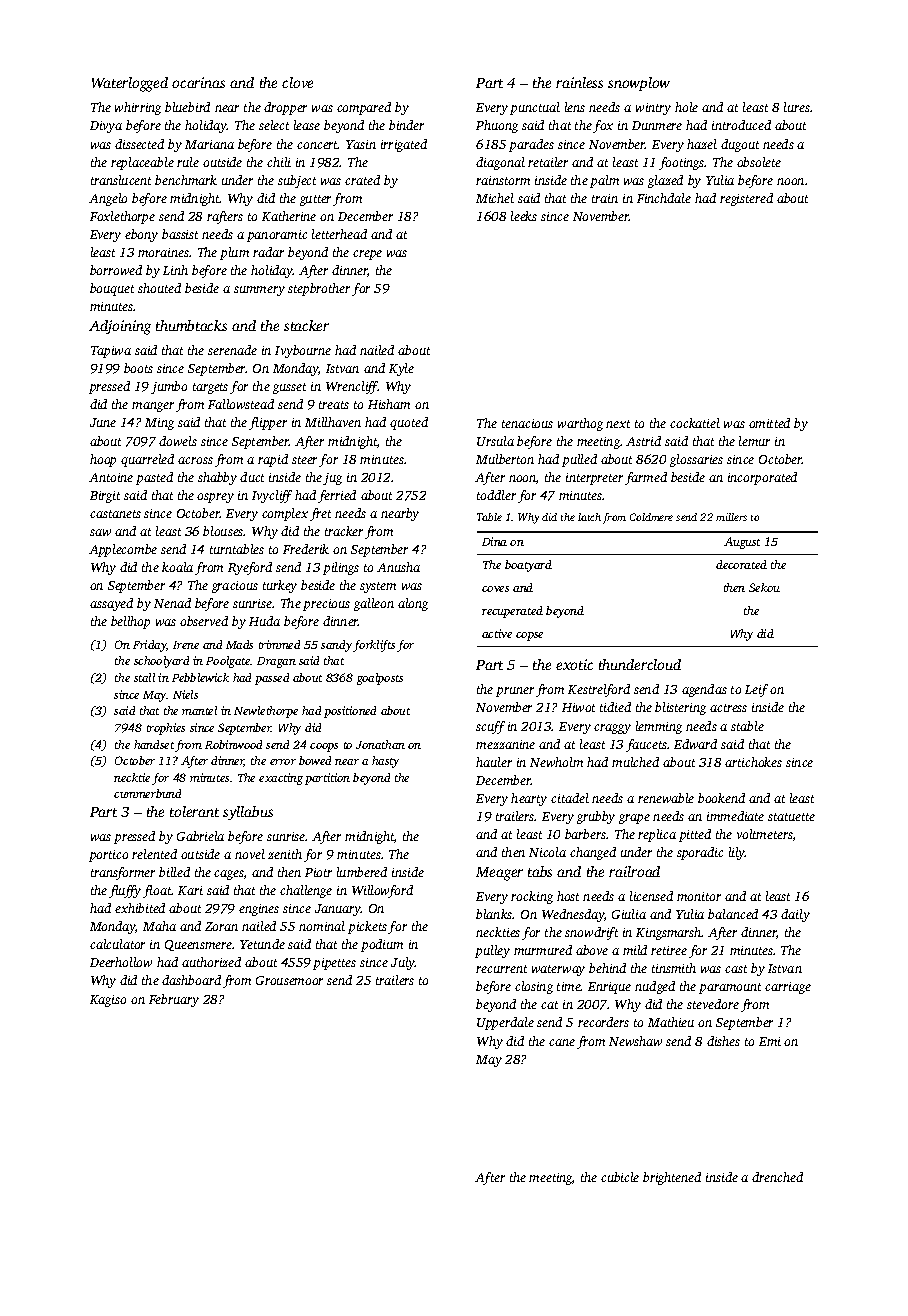 Image resolution: width=908 pixels, height=1316 pixels. What do you see at coordinates (398, 567) in the screenshot?
I see `Anusha` at bounding box center [398, 567].
